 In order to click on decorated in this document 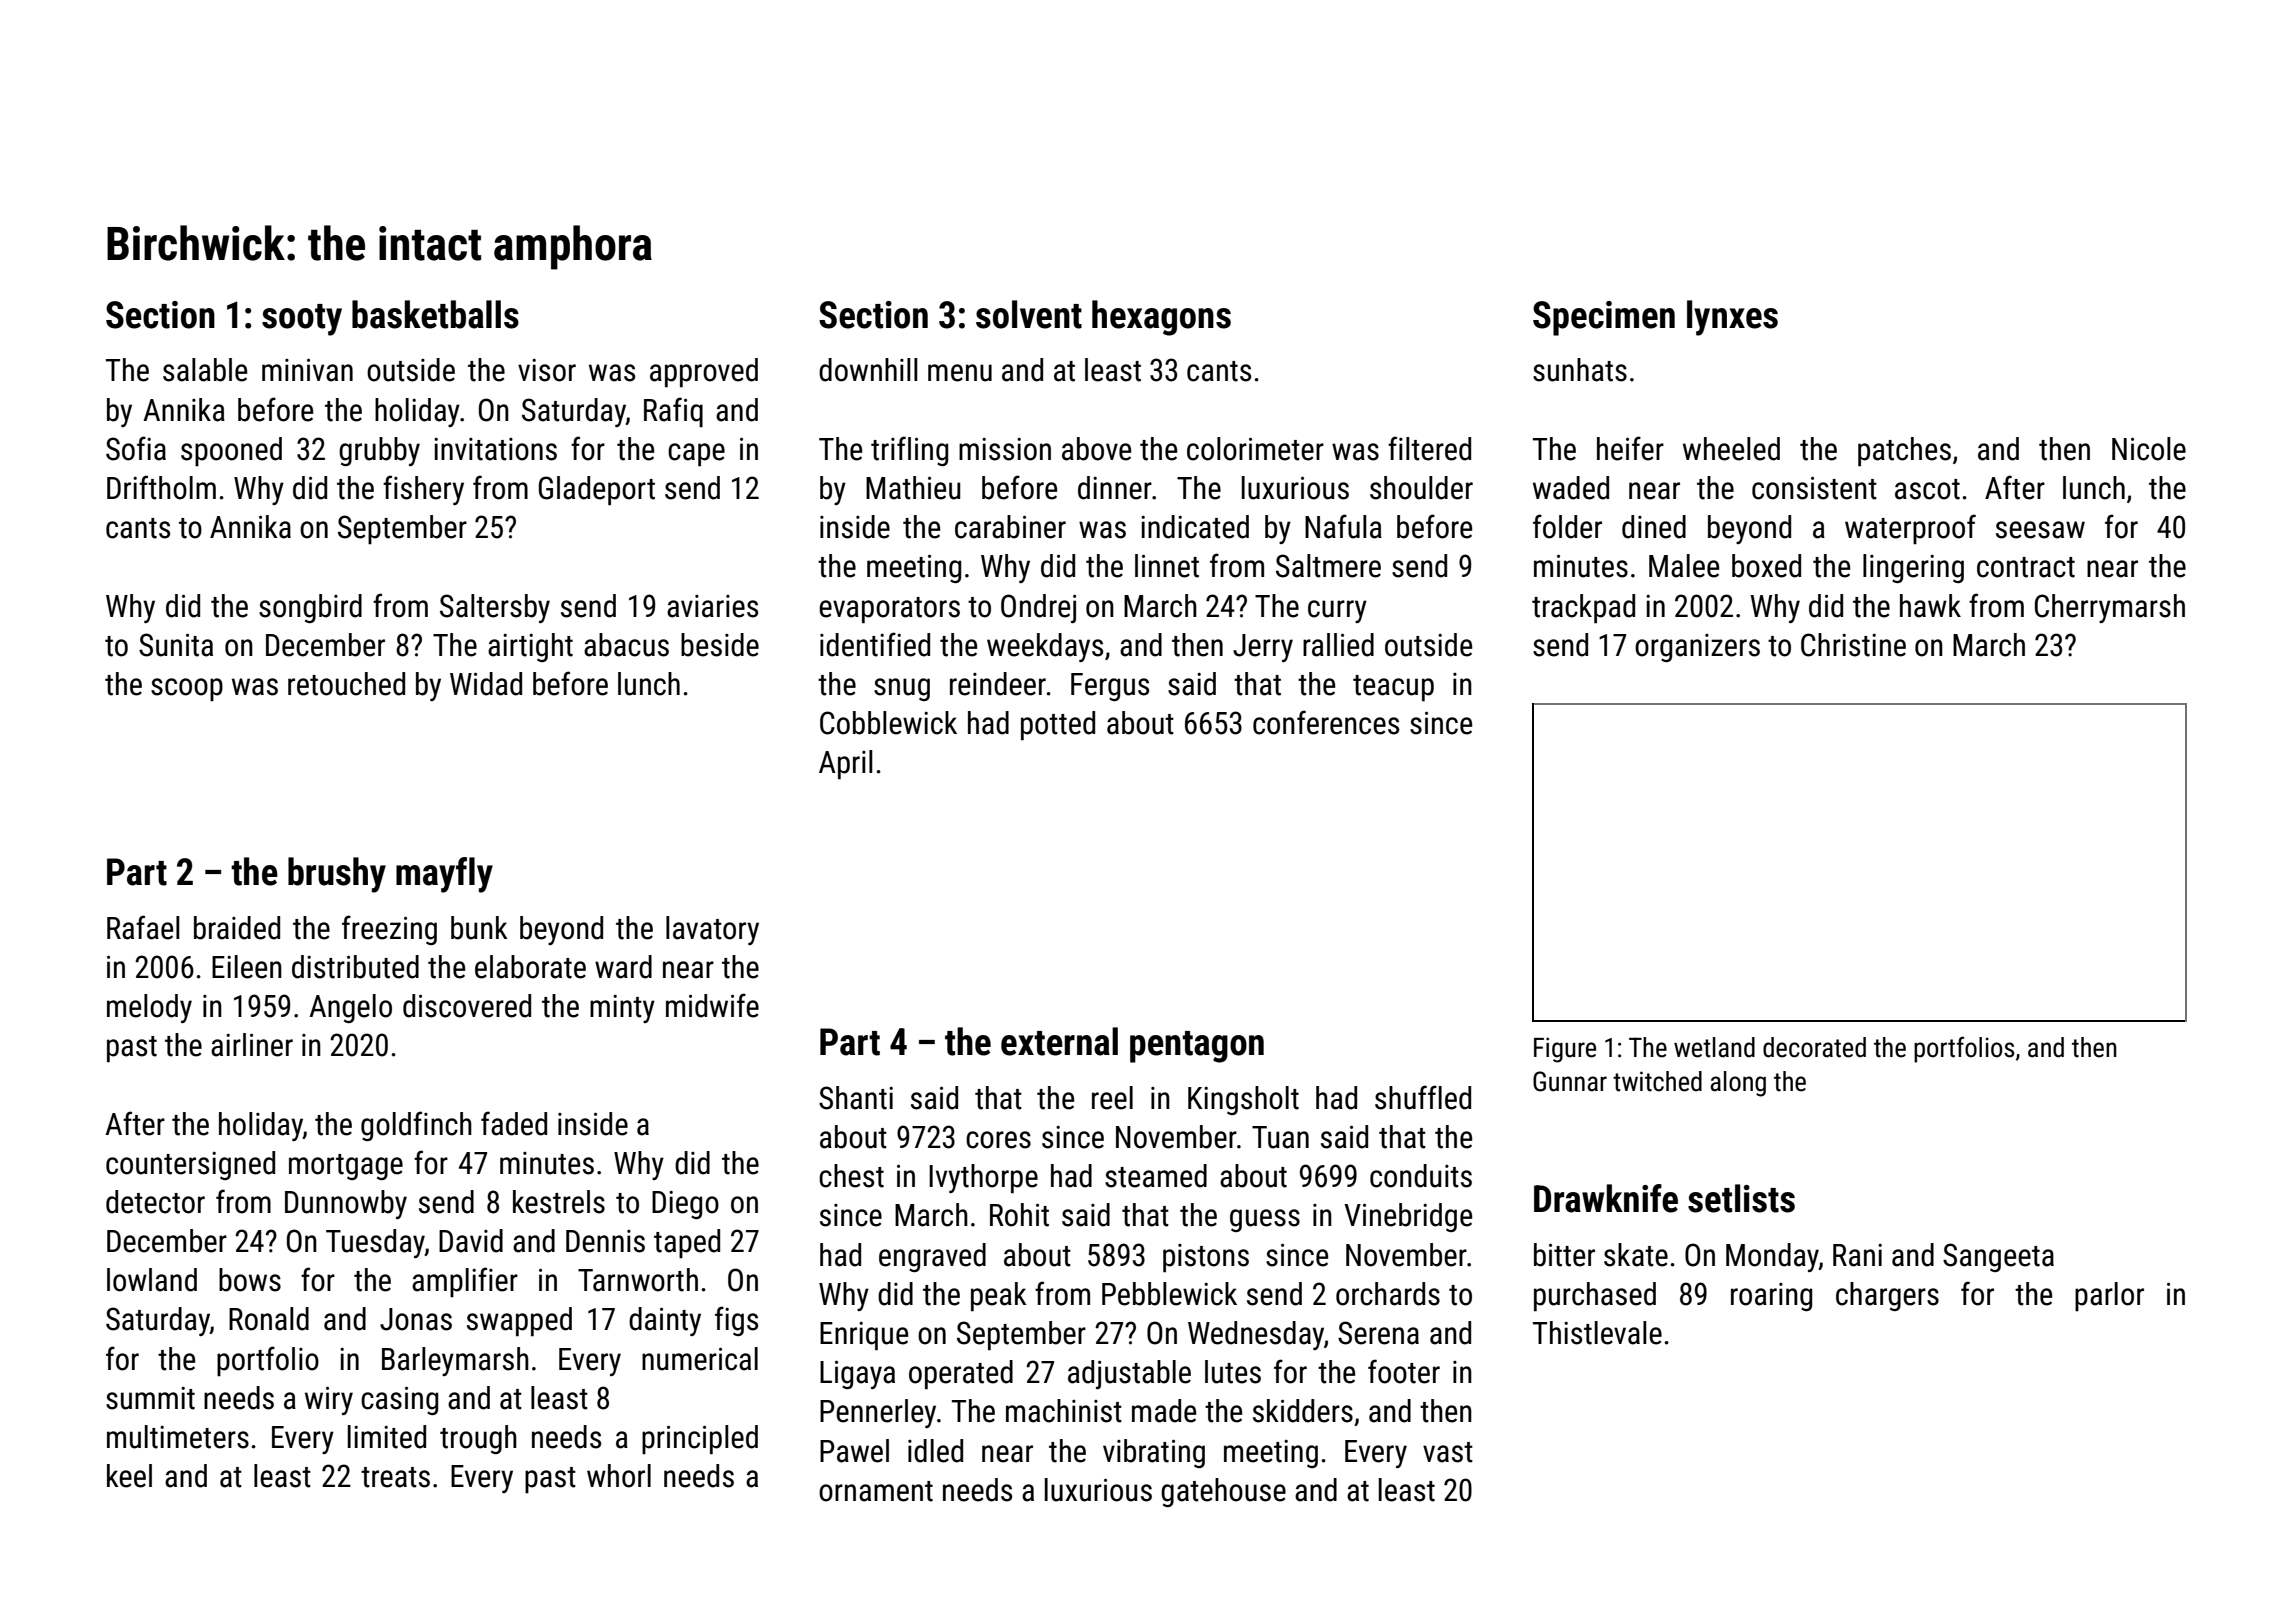, I will do `click(1814, 1047)`.
